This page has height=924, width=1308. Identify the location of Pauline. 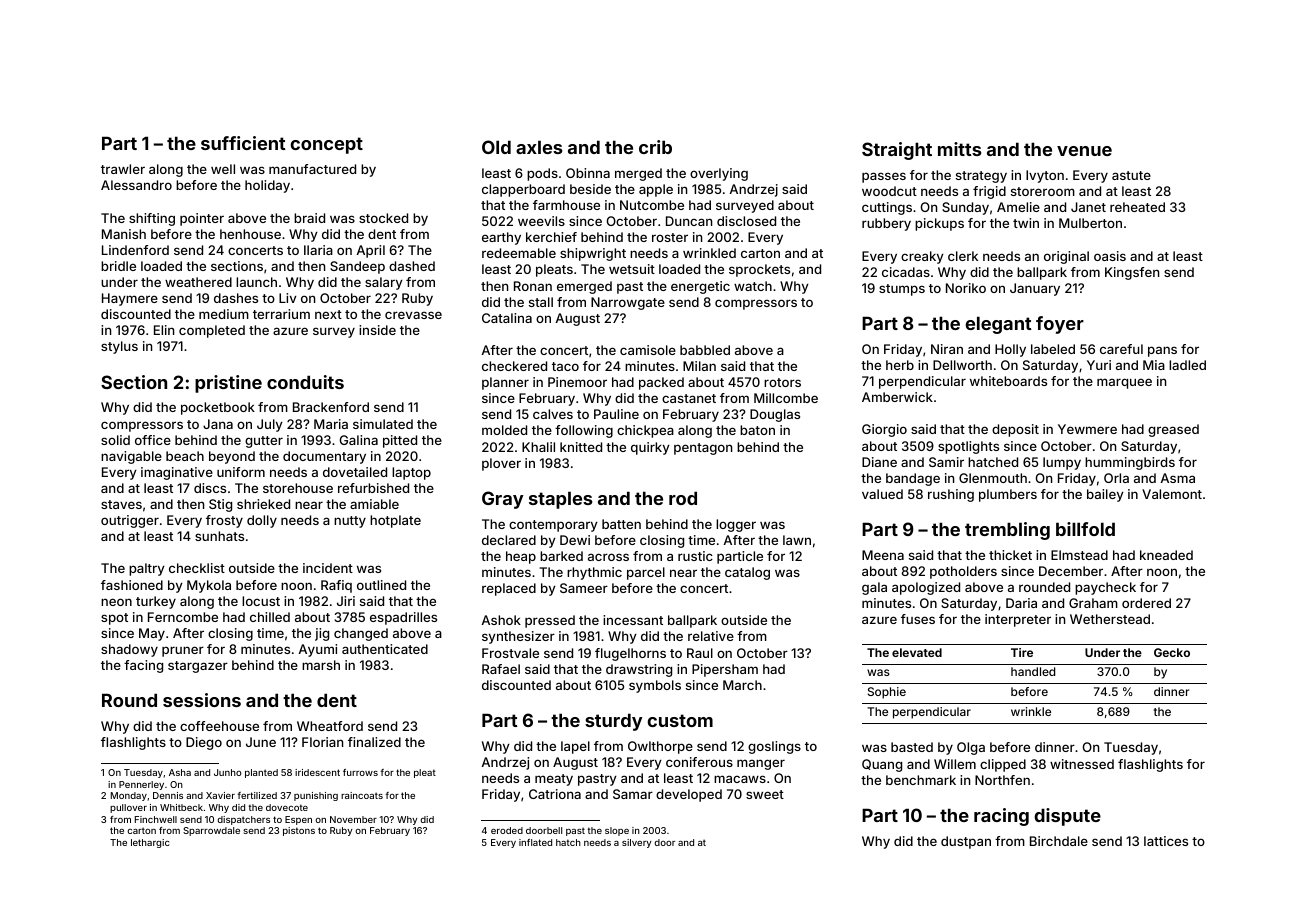
(616, 414).
